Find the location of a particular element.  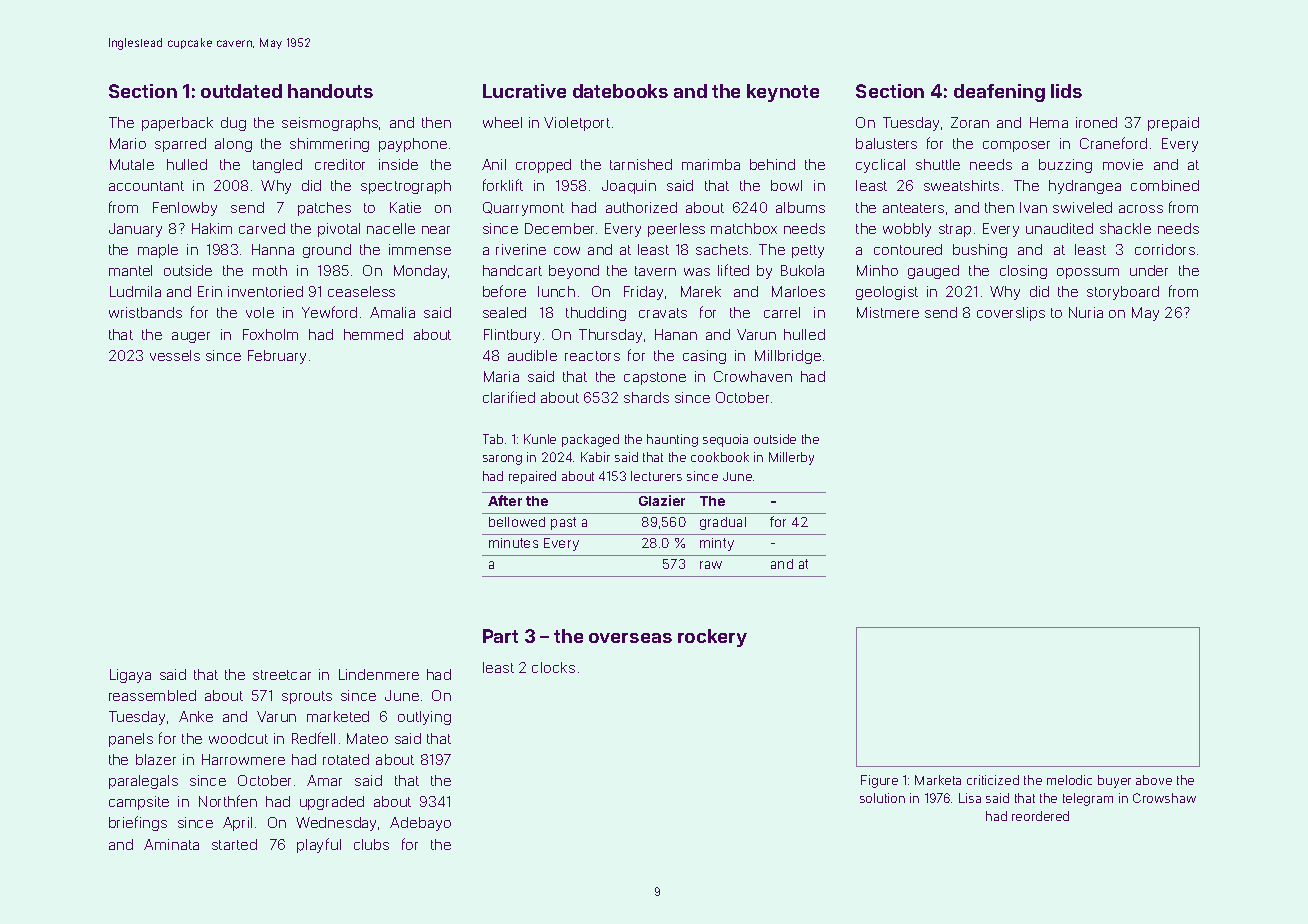

Northfen is located at coordinates (228, 801).
